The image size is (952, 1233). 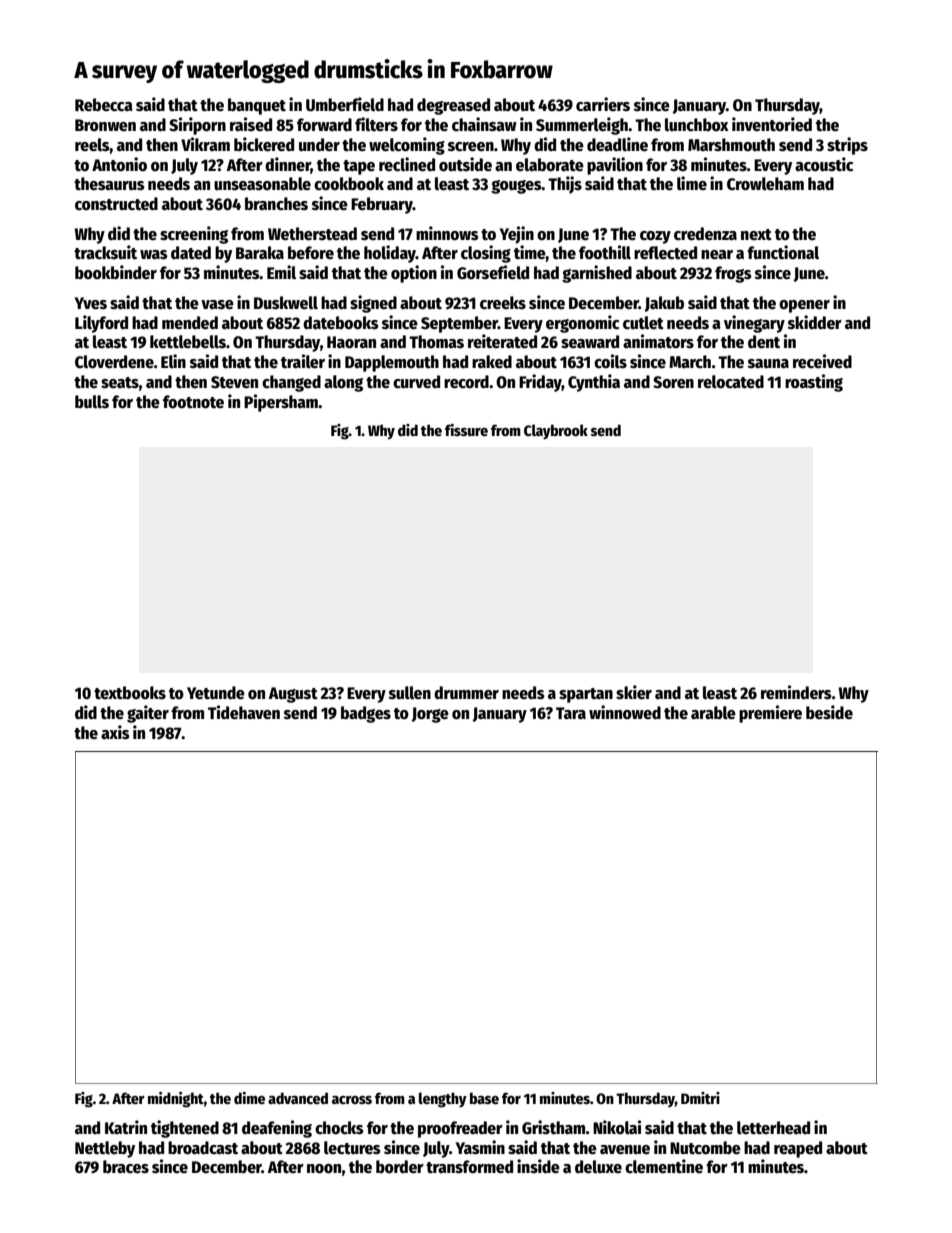 I want to click on Tara, so click(x=571, y=713).
